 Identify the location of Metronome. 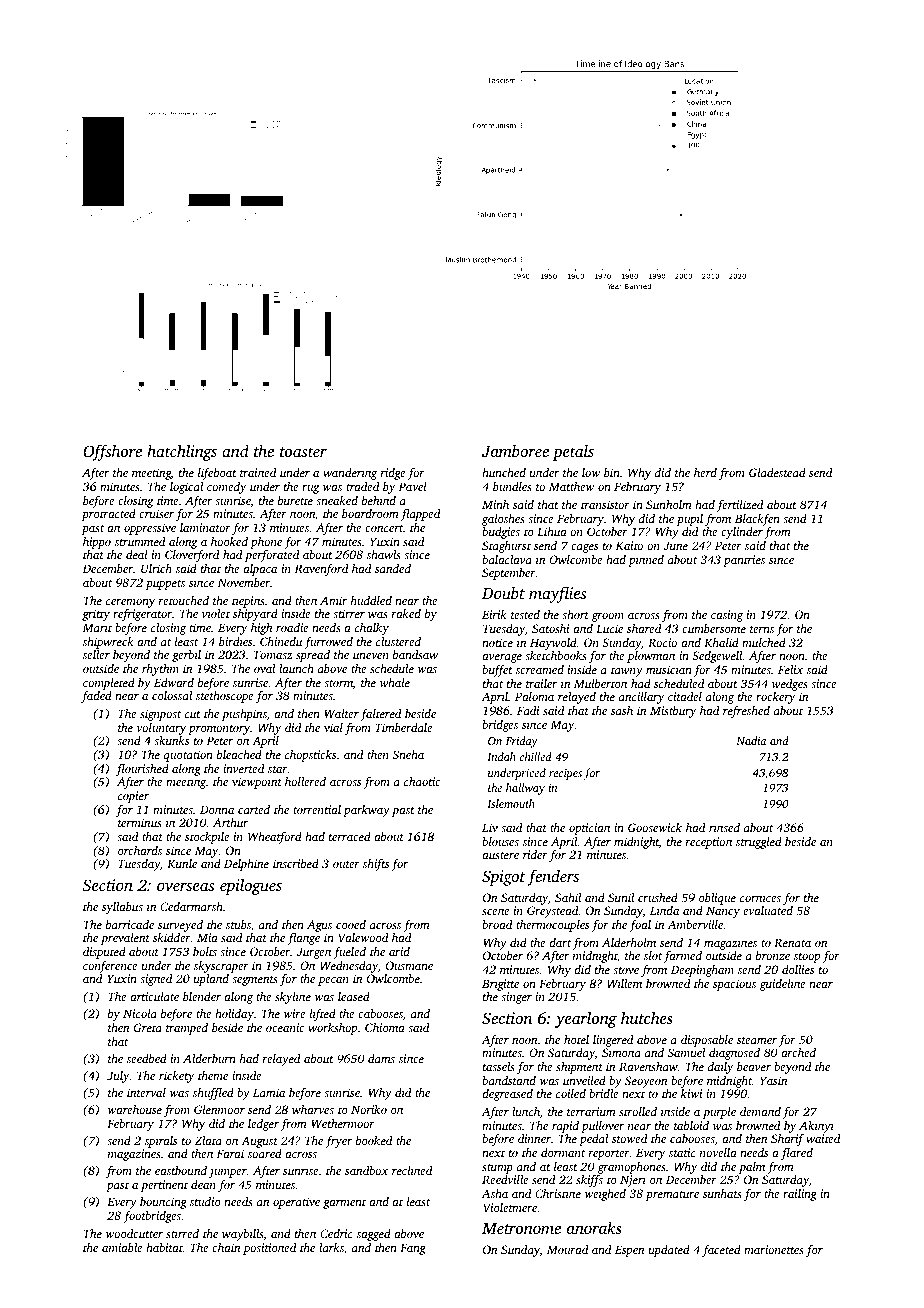
(521, 1228).
